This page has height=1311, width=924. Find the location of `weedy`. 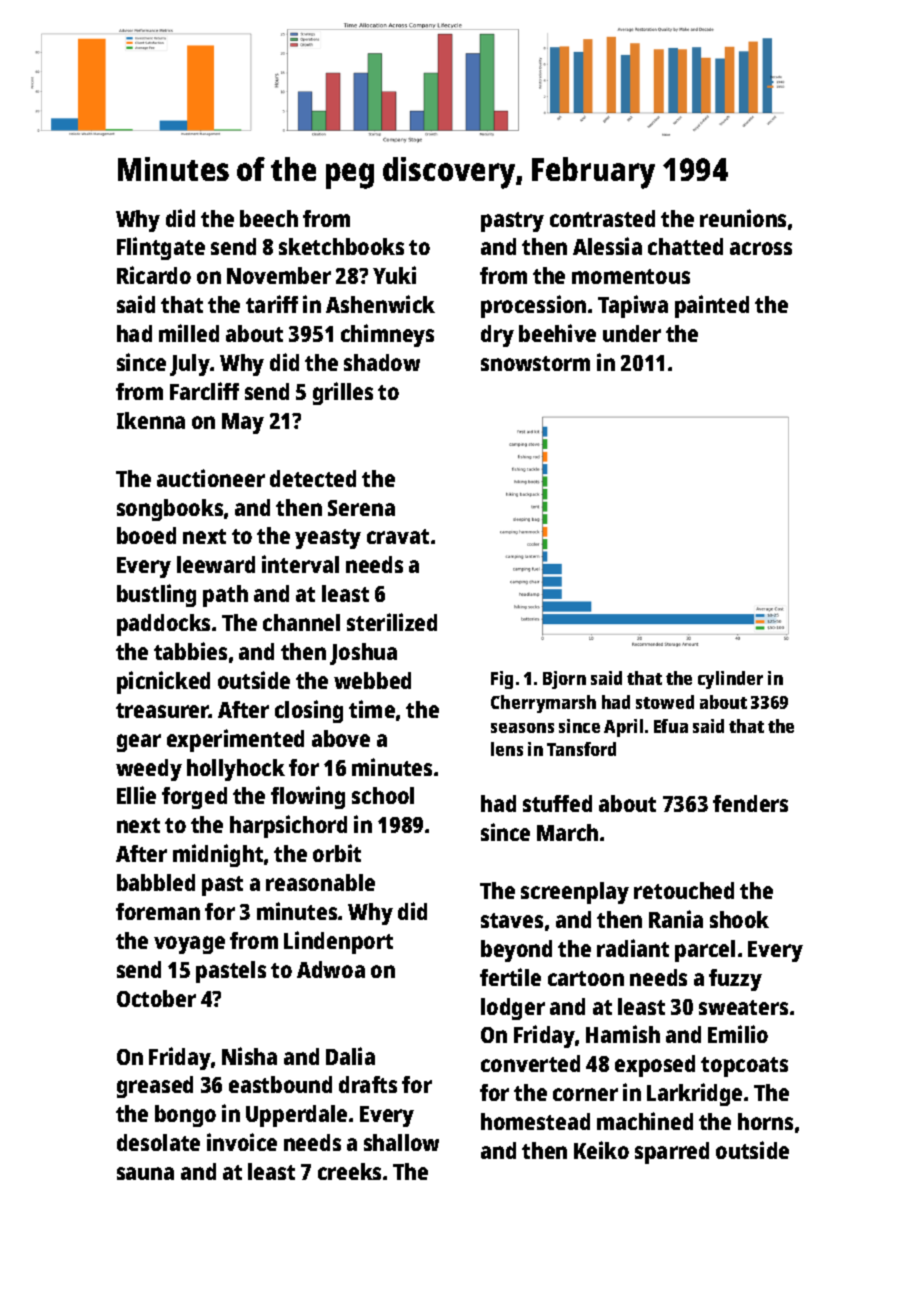

weedy is located at coordinates (149, 770).
